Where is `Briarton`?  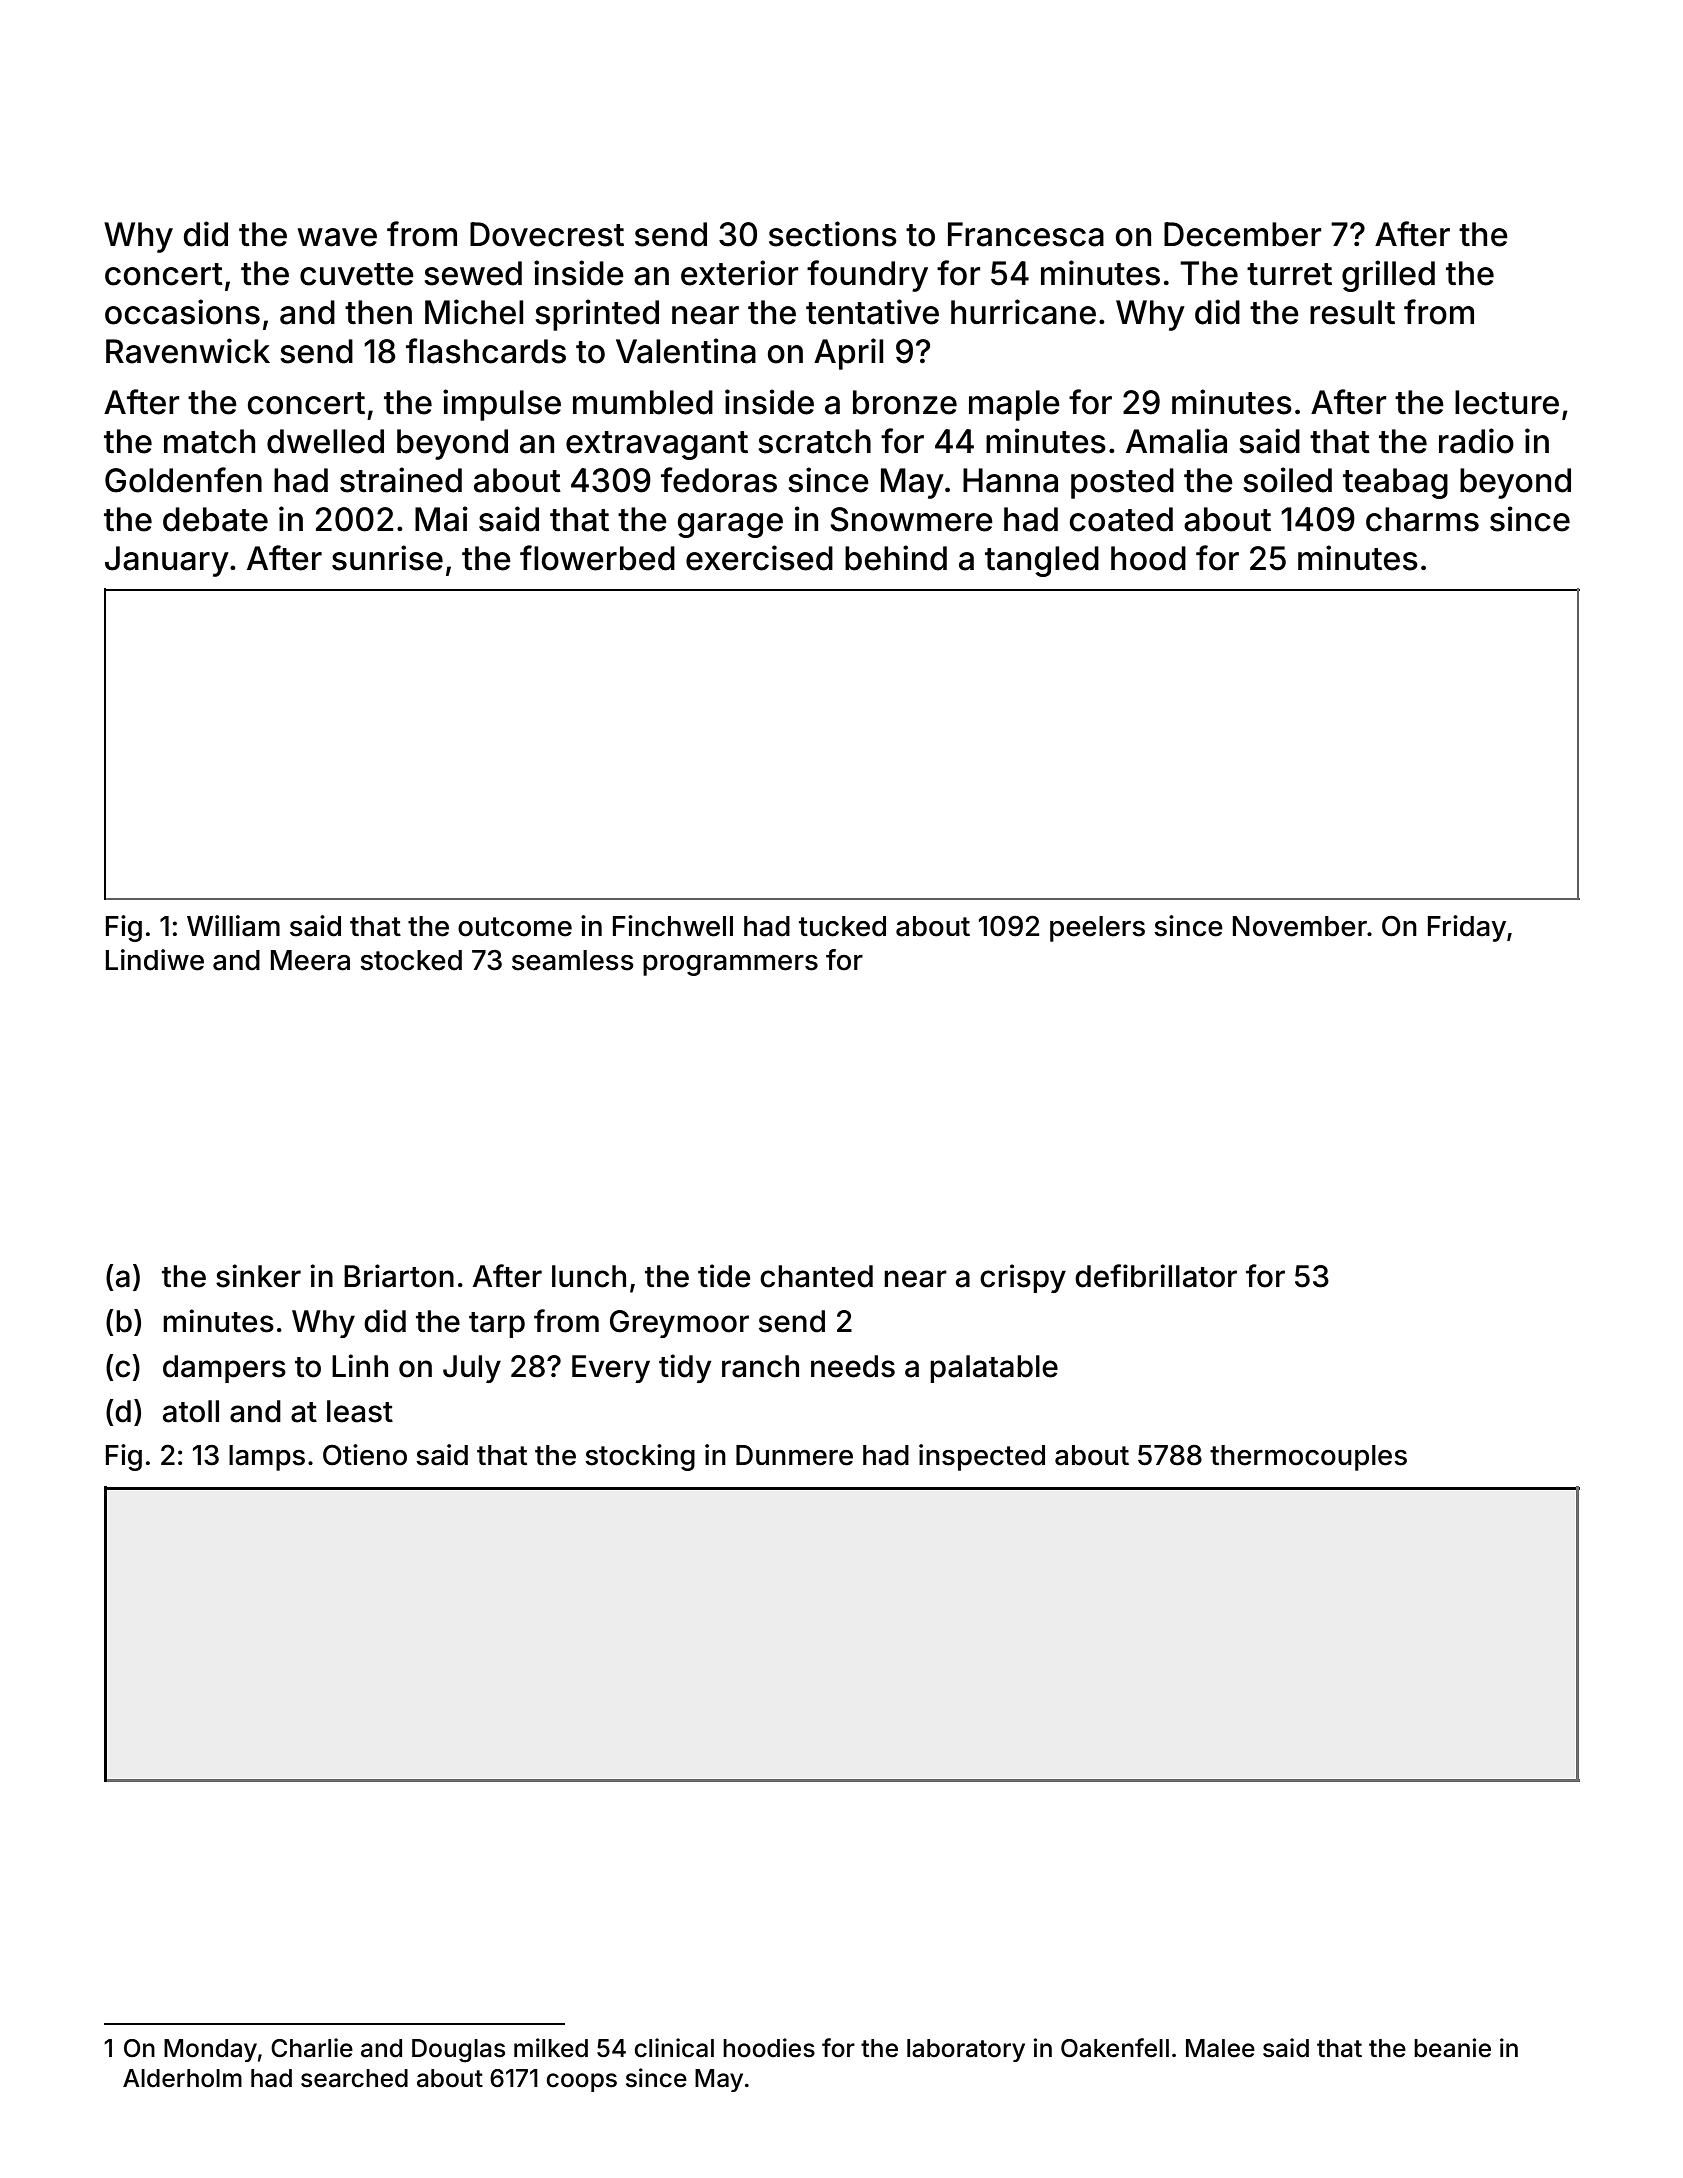
Briarton is located at coordinates (399, 1276).
